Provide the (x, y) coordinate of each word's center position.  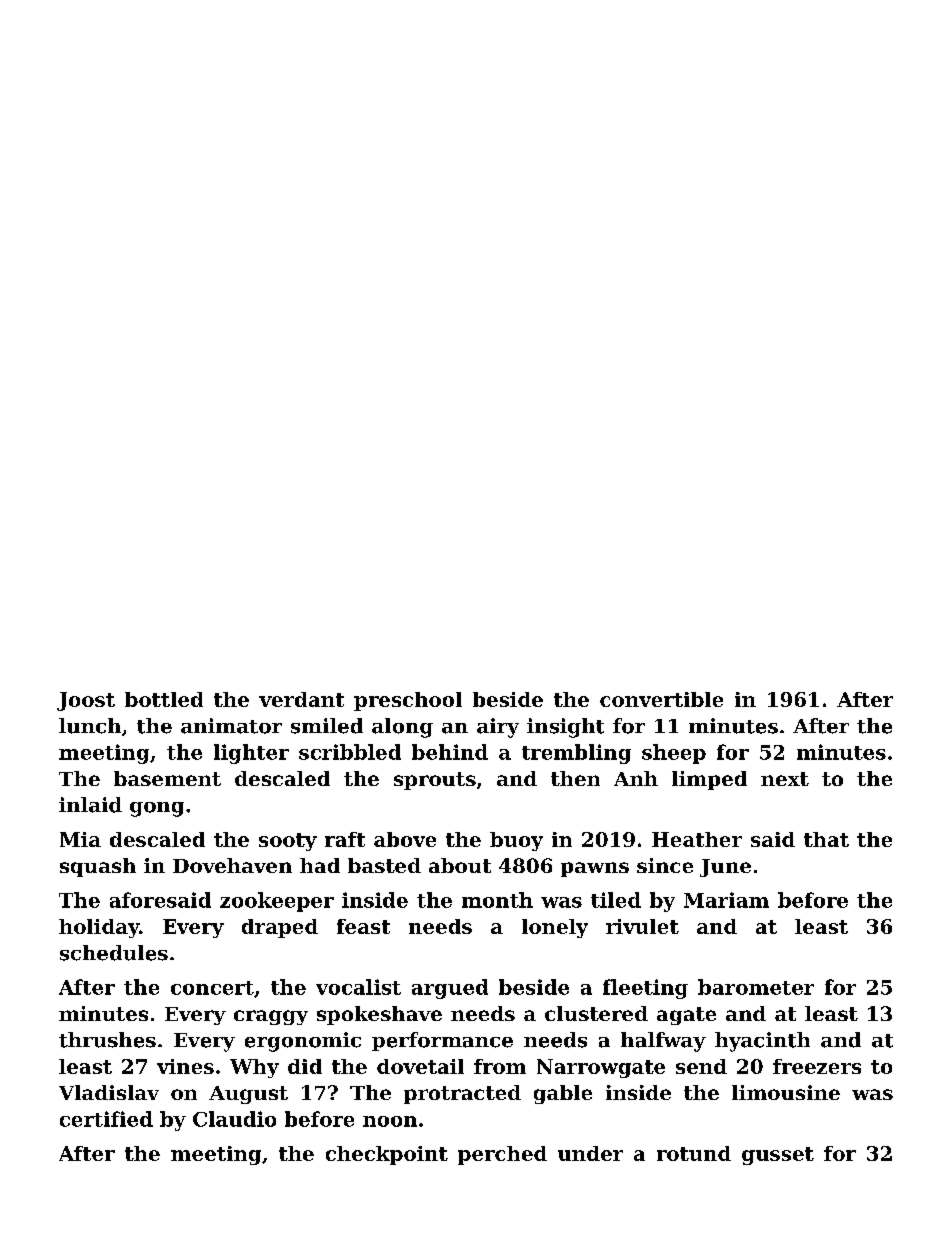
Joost (86, 701)
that (826, 839)
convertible (661, 699)
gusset (778, 1156)
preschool (408, 701)
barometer (756, 987)
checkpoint (387, 1155)
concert (212, 988)
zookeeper (277, 902)
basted (384, 865)
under (590, 1153)
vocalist (358, 987)
